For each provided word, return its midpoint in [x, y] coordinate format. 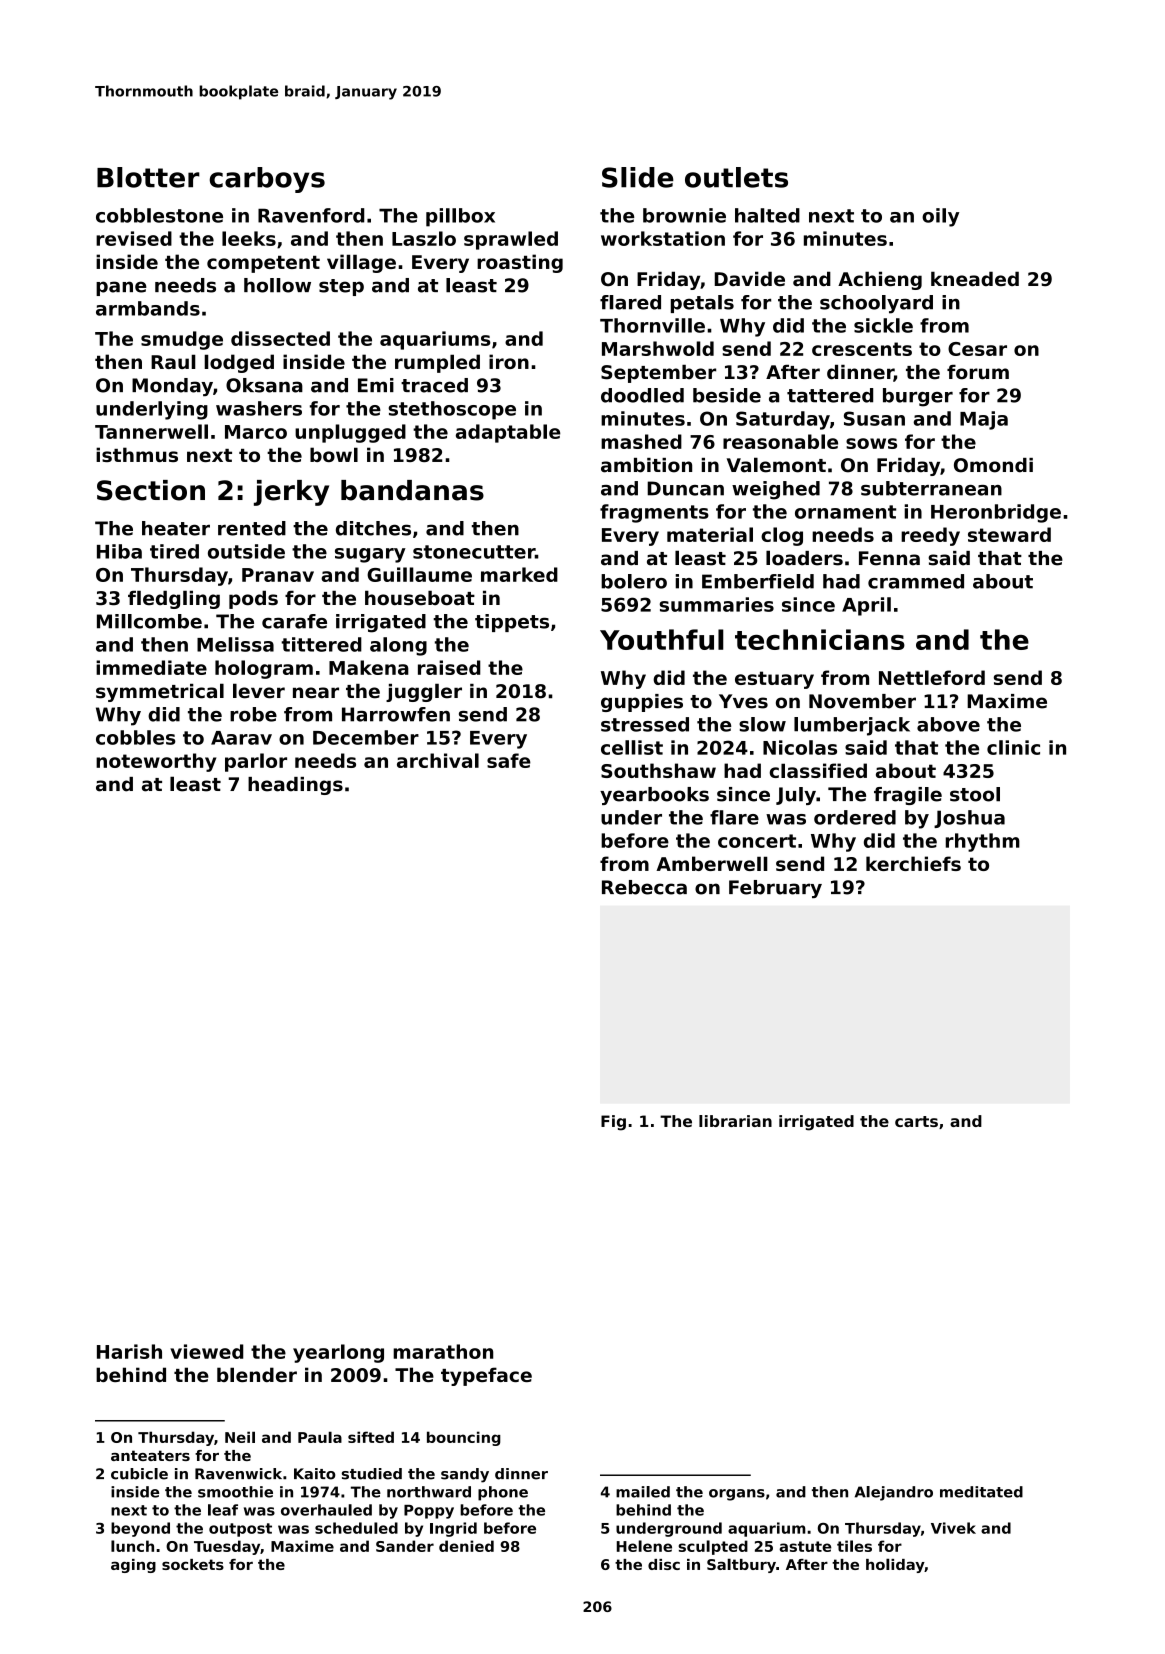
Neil [240, 1437]
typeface [486, 1376]
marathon [443, 1351]
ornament [845, 512]
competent [263, 264]
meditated [981, 1492]
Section [151, 490]
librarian [735, 1121]
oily [940, 217]
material [710, 534]
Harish [129, 1351]
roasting [520, 263]
